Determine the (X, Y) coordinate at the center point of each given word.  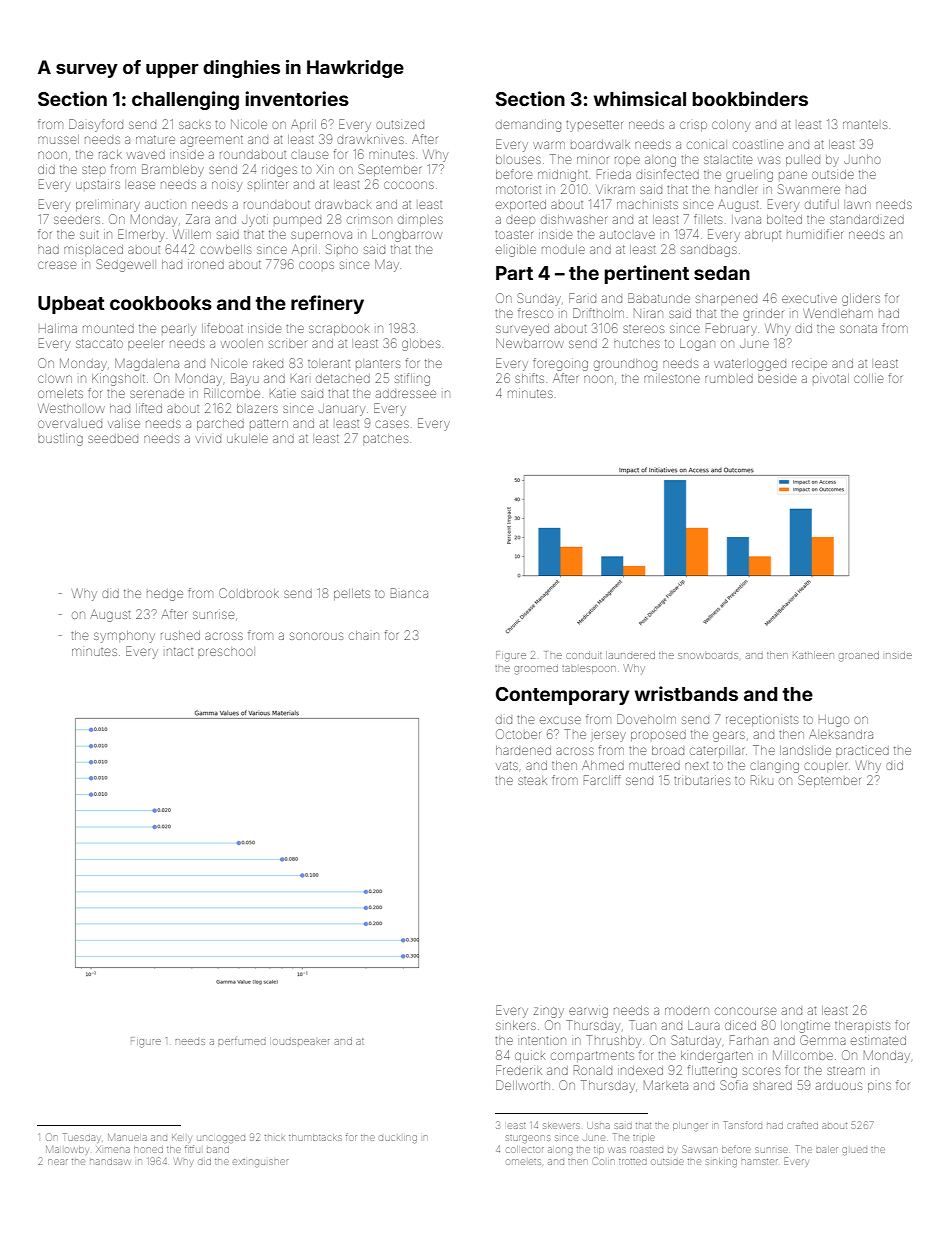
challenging (185, 100)
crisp (693, 126)
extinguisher (260, 1163)
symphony (124, 637)
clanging (774, 767)
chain (364, 635)
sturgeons (528, 1138)
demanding (528, 126)
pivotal (831, 378)
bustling (60, 440)
